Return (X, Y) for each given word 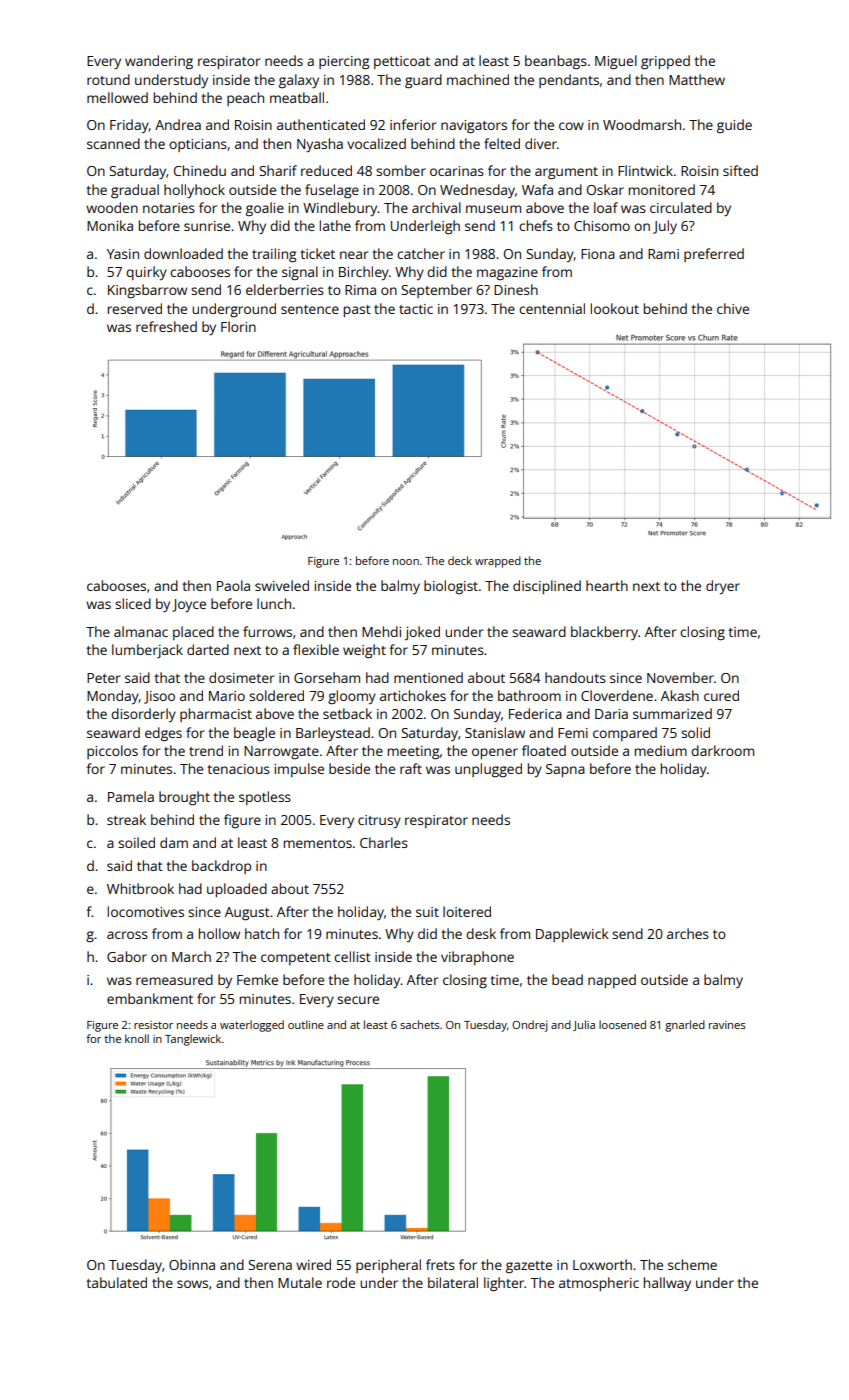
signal (300, 273)
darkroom (722, 750)
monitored (662, 189)
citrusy (379, 821)
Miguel (616, 62)
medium (661, 750)
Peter (103, 678)
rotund (108, 79)
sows (192, 1284)
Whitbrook (140, 888)
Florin (238, 326)
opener (495, 753)
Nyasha (320, 145)
